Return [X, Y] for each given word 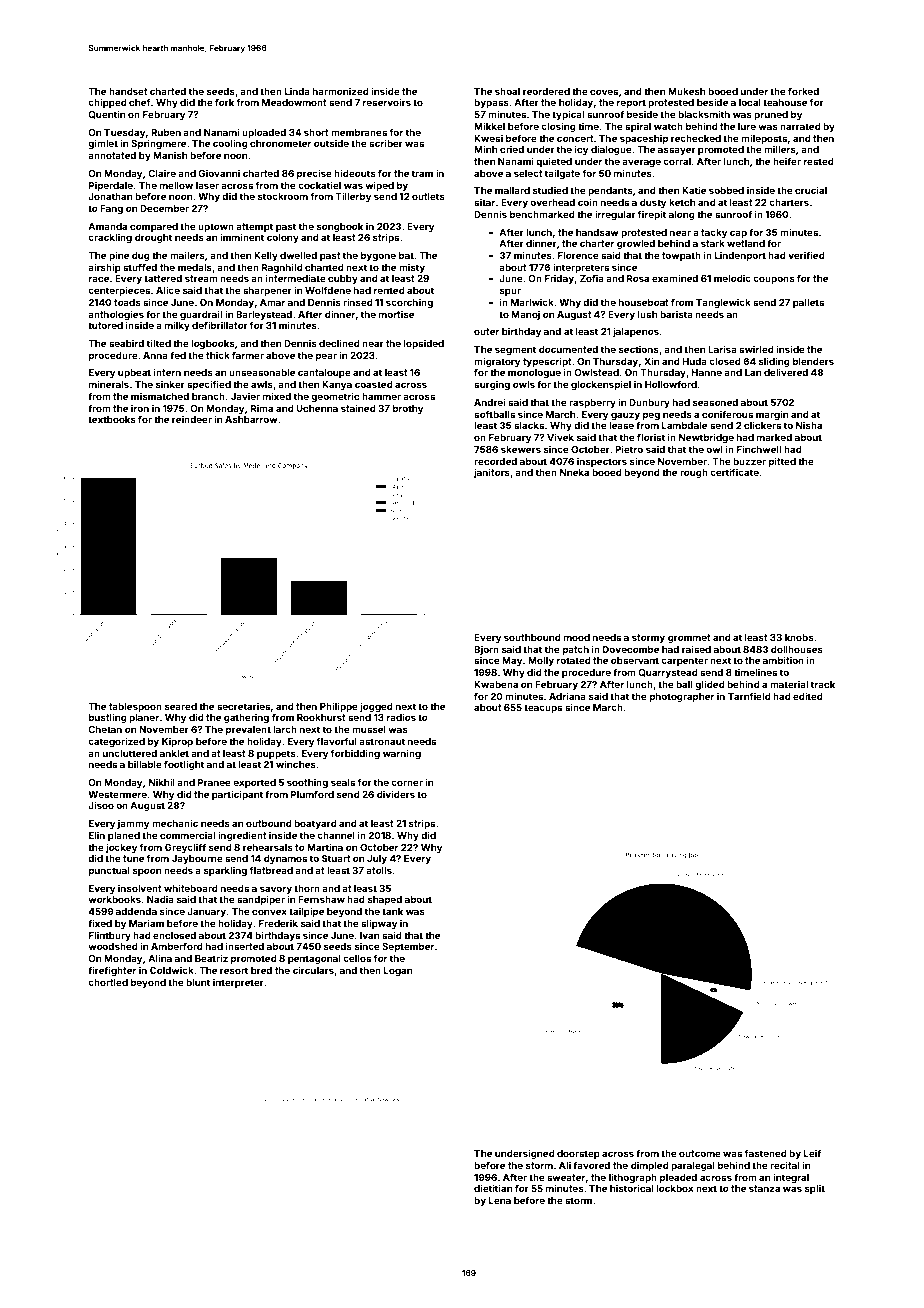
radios [401, 717]
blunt [198, 982]
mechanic [175, 823]
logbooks [213, 344]
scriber [386, 143]
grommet [689, 638]
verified [806, 255]
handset [128, 91]
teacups [543, 708]
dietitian [493, 1188]
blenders [813, 361]
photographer [682, 697]
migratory [497, 362]
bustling [108, 718]
